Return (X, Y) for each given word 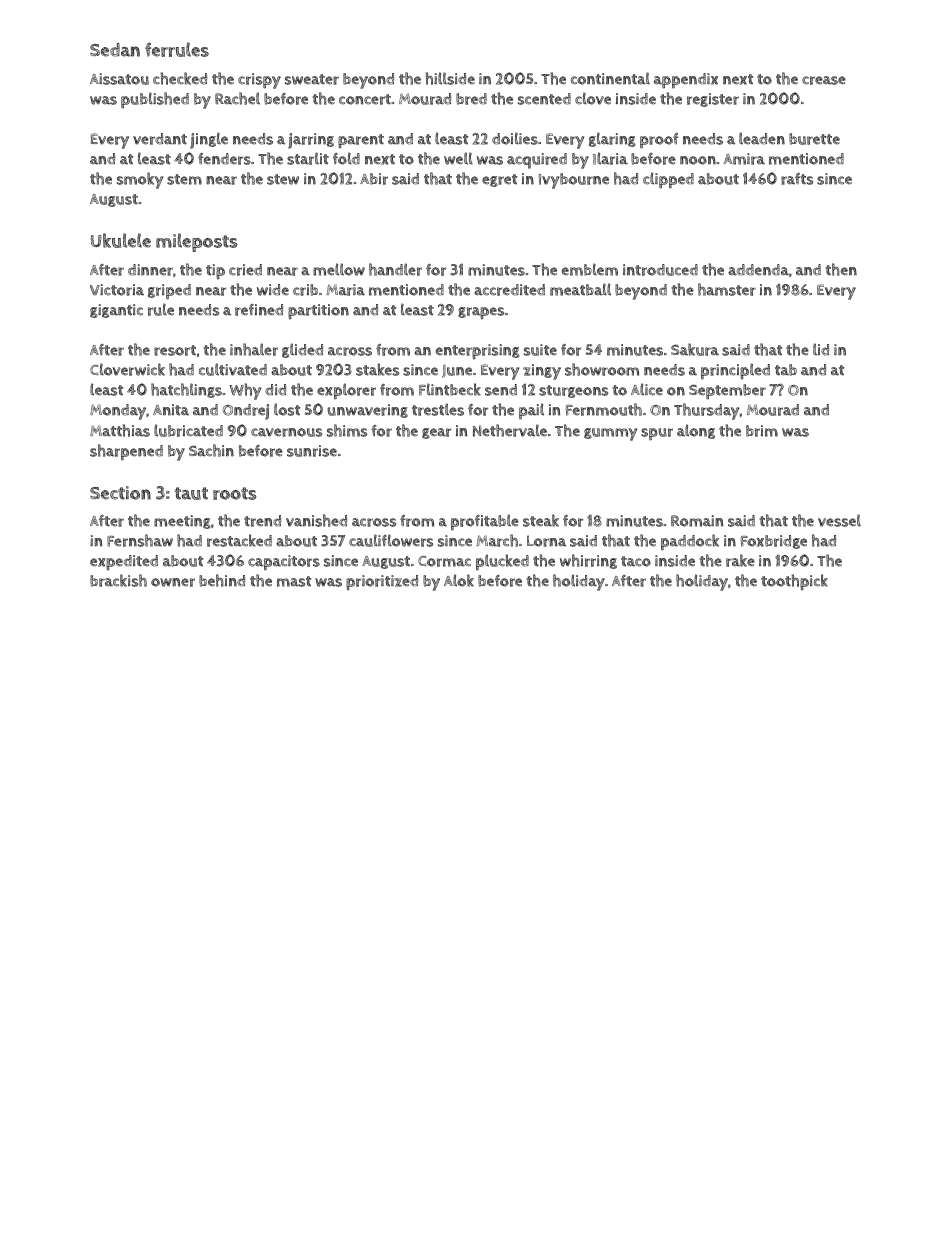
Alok (459, 580)
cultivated (233, 369)
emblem (590, 269)
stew (283, 179)
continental (610, 78)
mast (294, 581)
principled (735, 371)
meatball (580, 289)
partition (318, 312)
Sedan (115, 50)
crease (824, 80)
